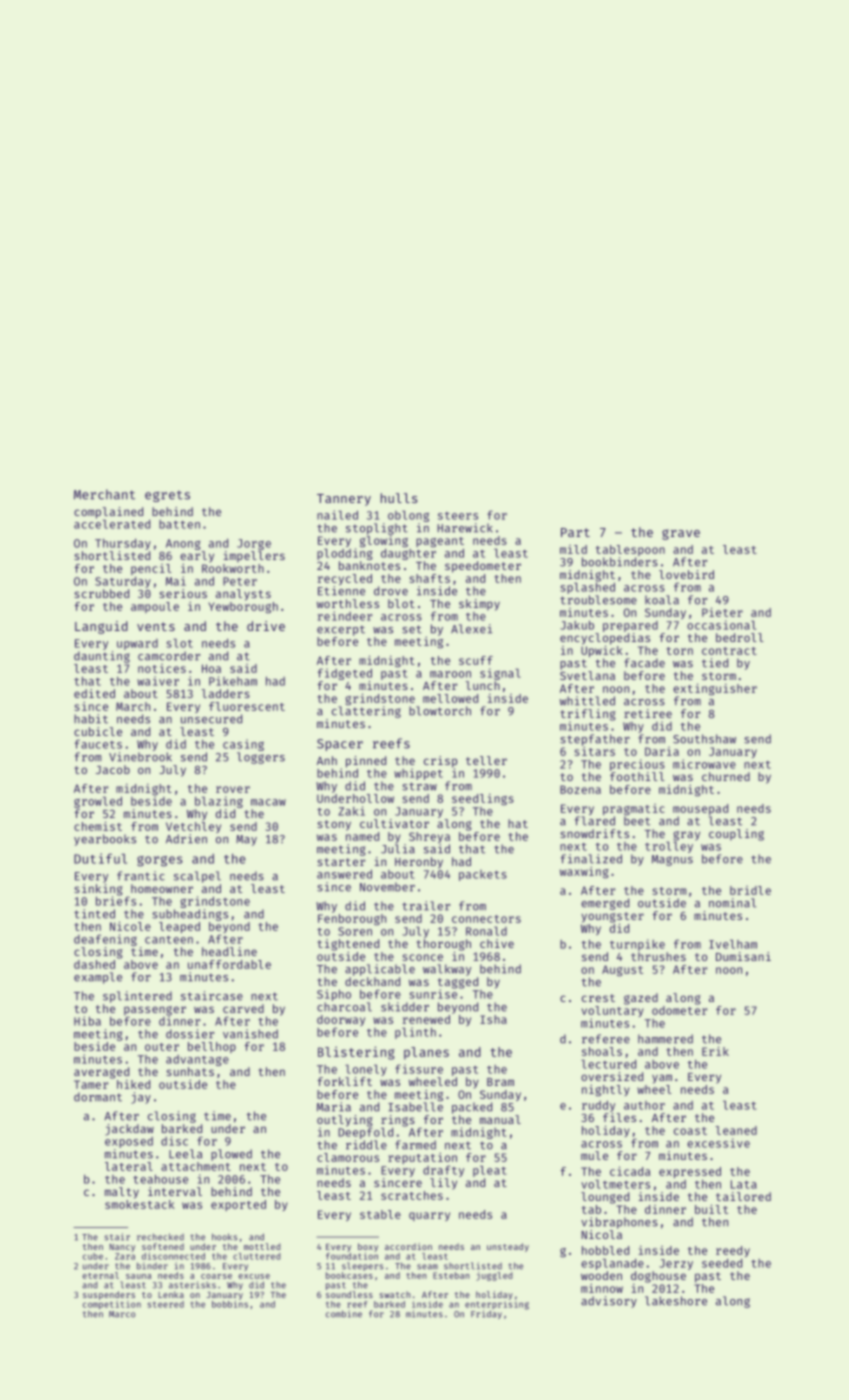 Image resolution: width=849 pixels, height=1400 pixels. I want to click on egrets, so click(167, 496).
